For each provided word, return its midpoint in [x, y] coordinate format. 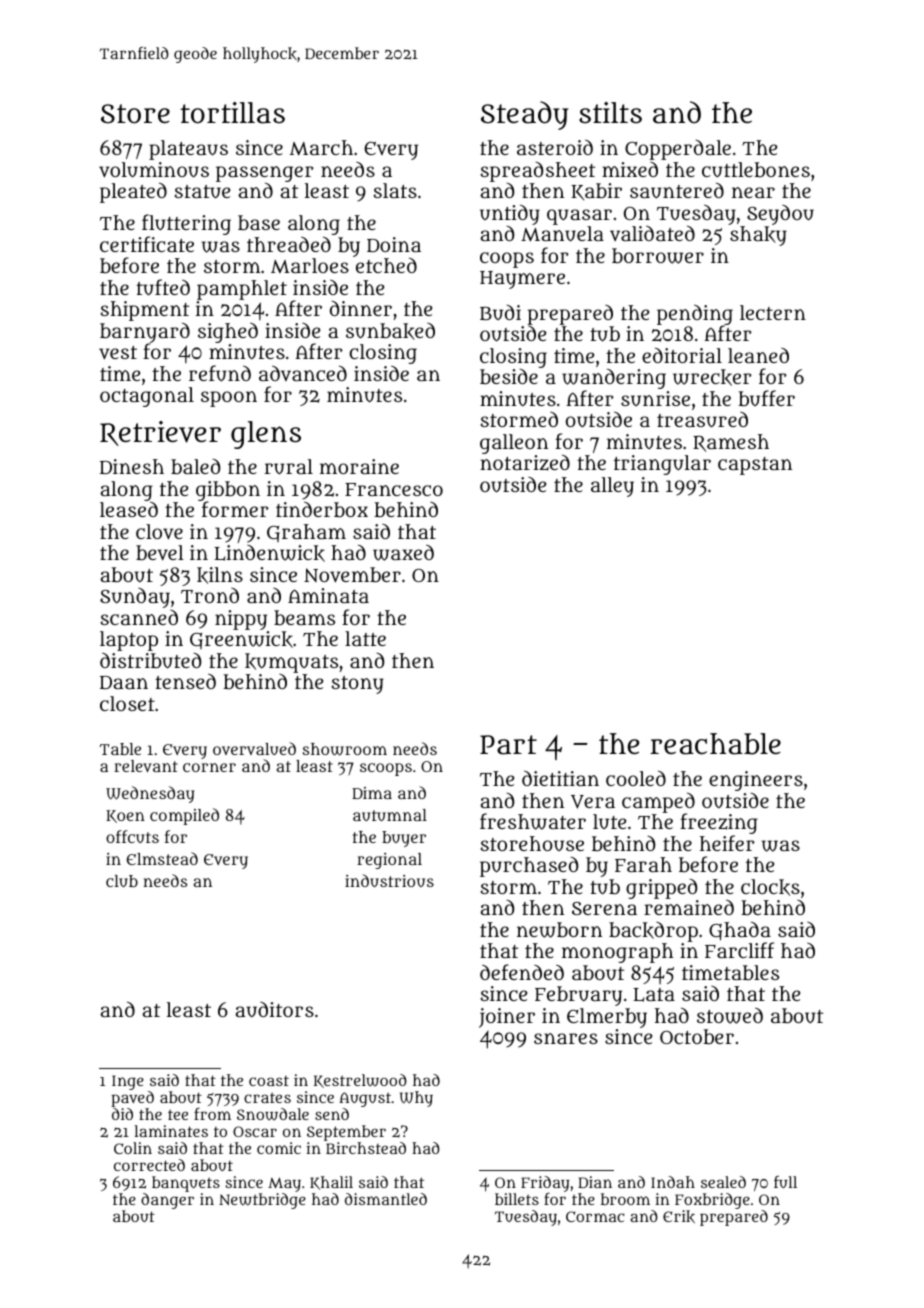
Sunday [135, 598]
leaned [758, 355]
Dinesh [132, 466]
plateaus [188, 150]
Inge [128, 1082]
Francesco [394, 489]
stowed [730, 1015]
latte [365, 638]
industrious [389, 880]
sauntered [677, 190]
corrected [149, 1165]
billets [517, 1199]
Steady [524, 115]
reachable [715, 744]
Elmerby [607, 1018]
